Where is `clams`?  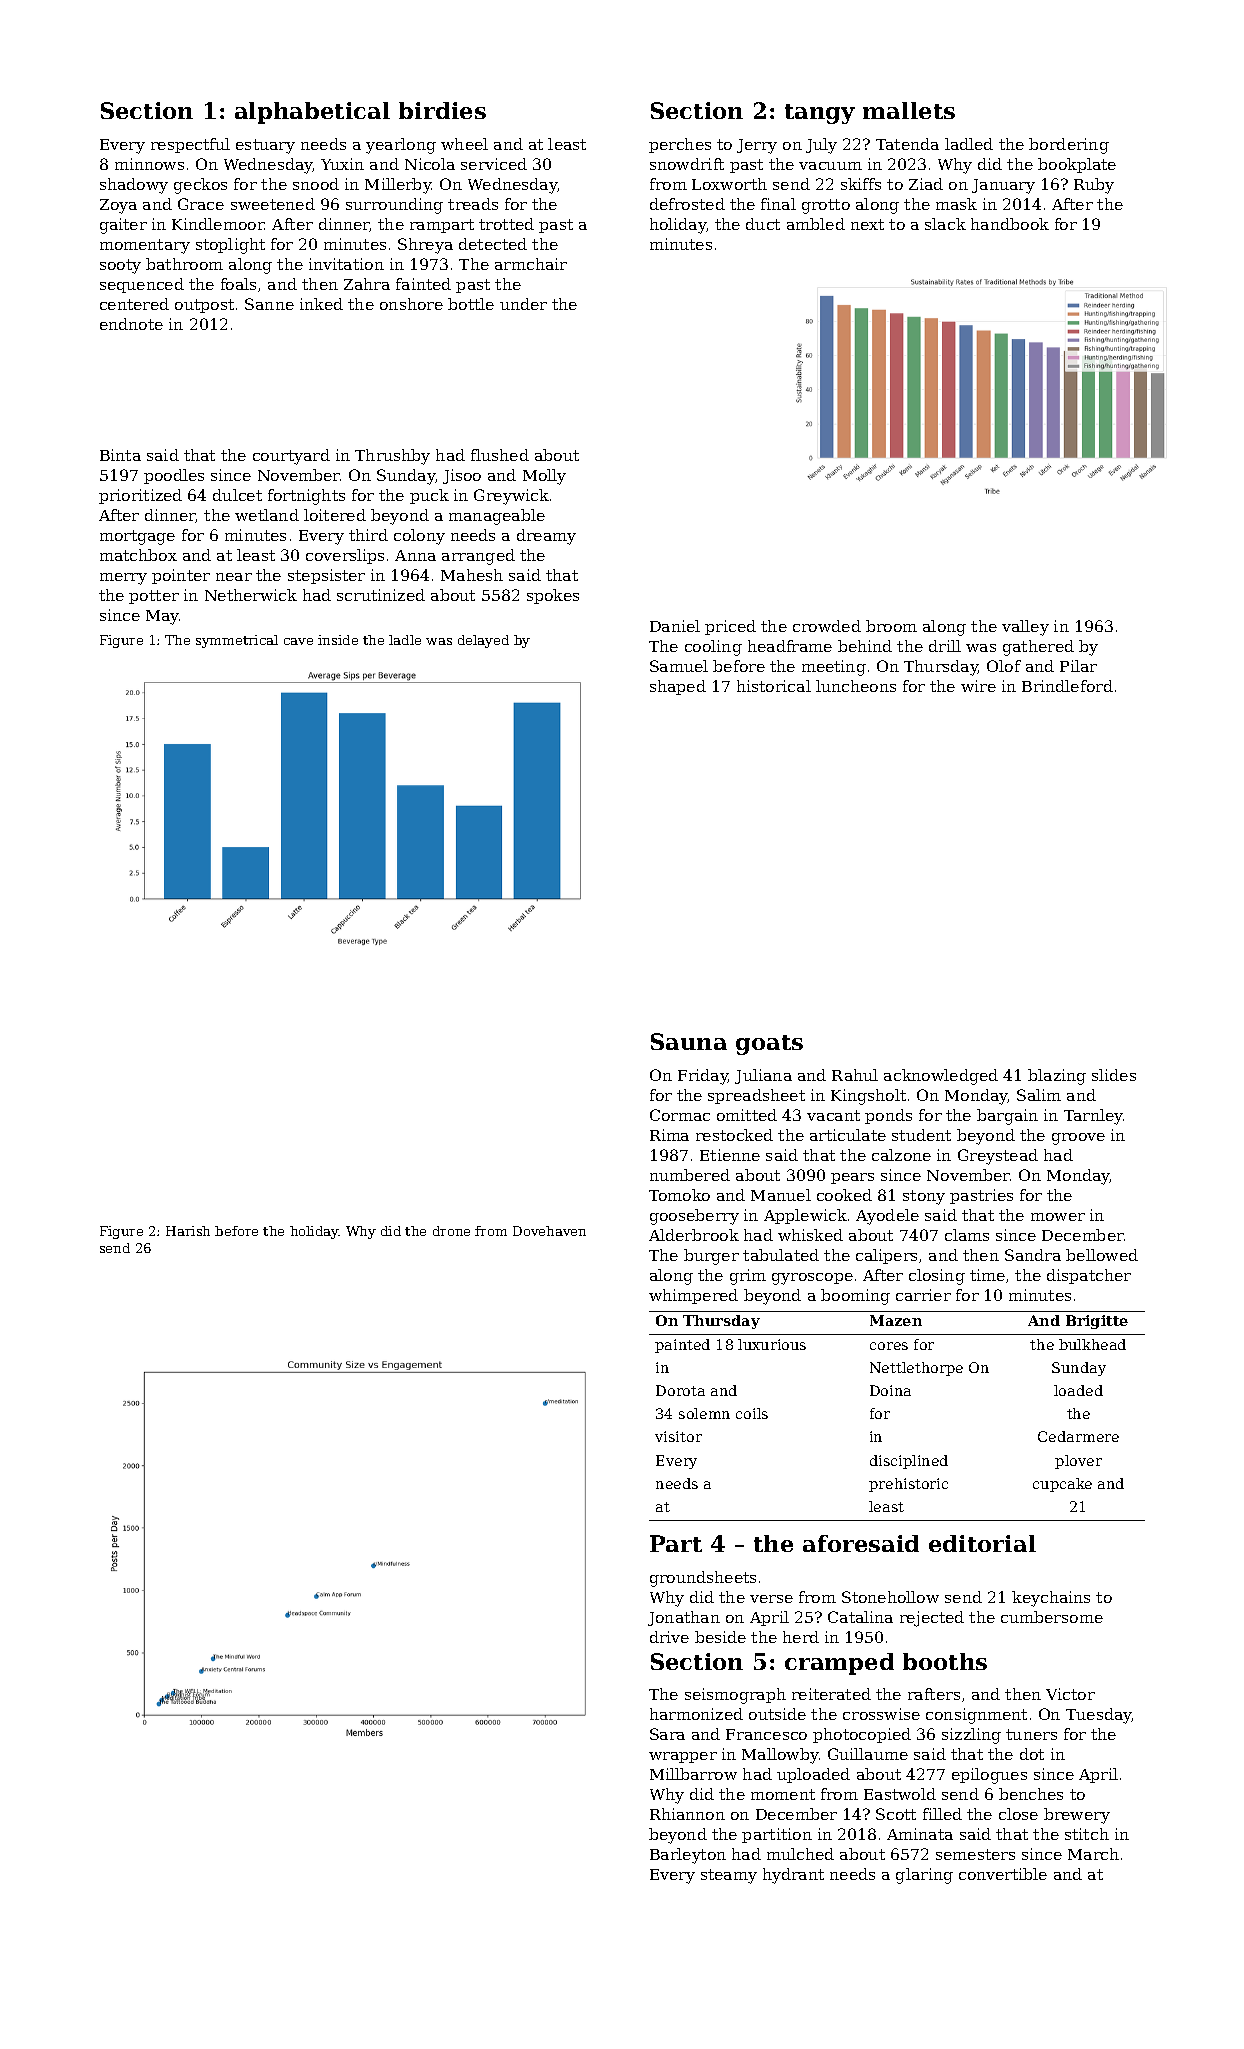 clams is located at coordinates (967, 1235).
